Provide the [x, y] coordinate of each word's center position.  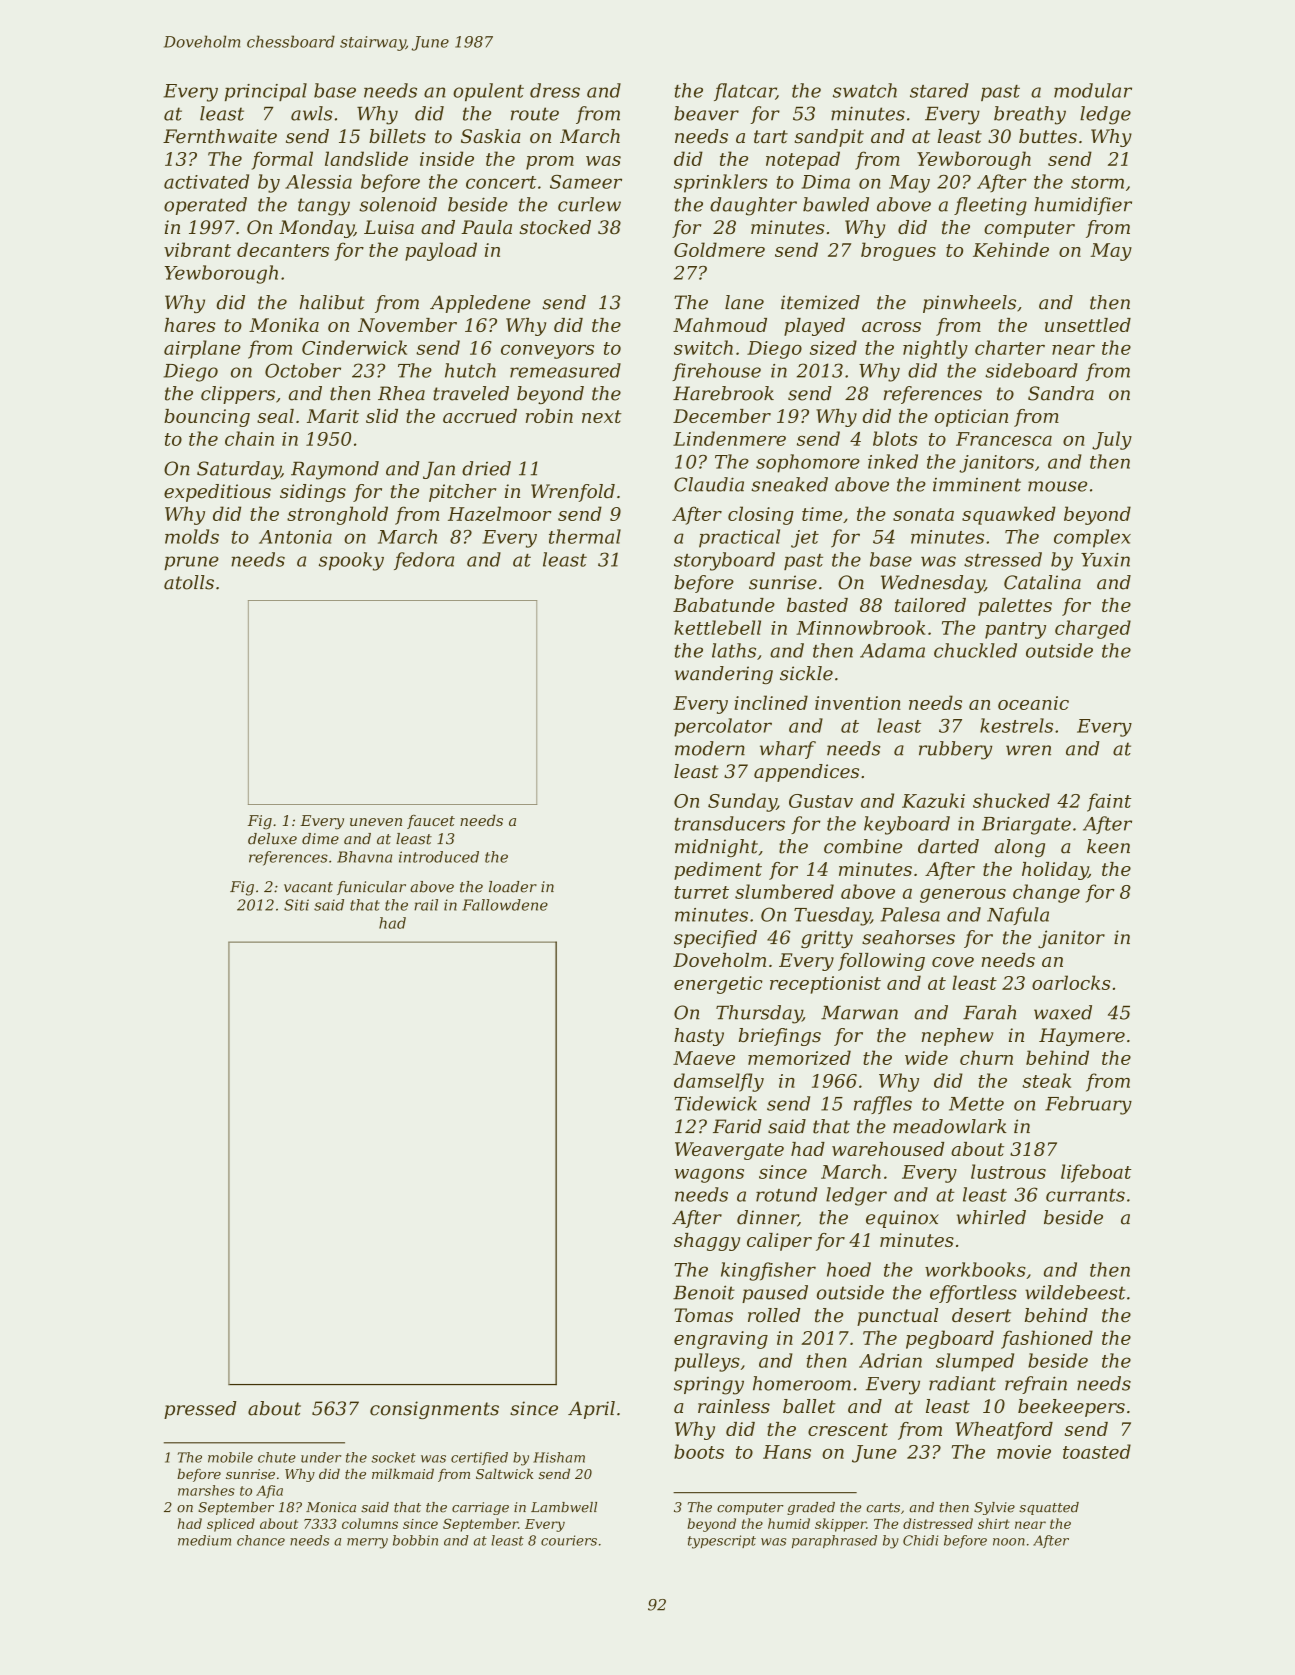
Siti [296, 905]
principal [266, 92]
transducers [730, 823]
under [321, 1457]
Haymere [1082, 1037]
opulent [488, 92]
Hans [787, 1452]
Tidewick [715, 1103]
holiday [1055, 871]
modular [1093, 90]
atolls [189, 582]
